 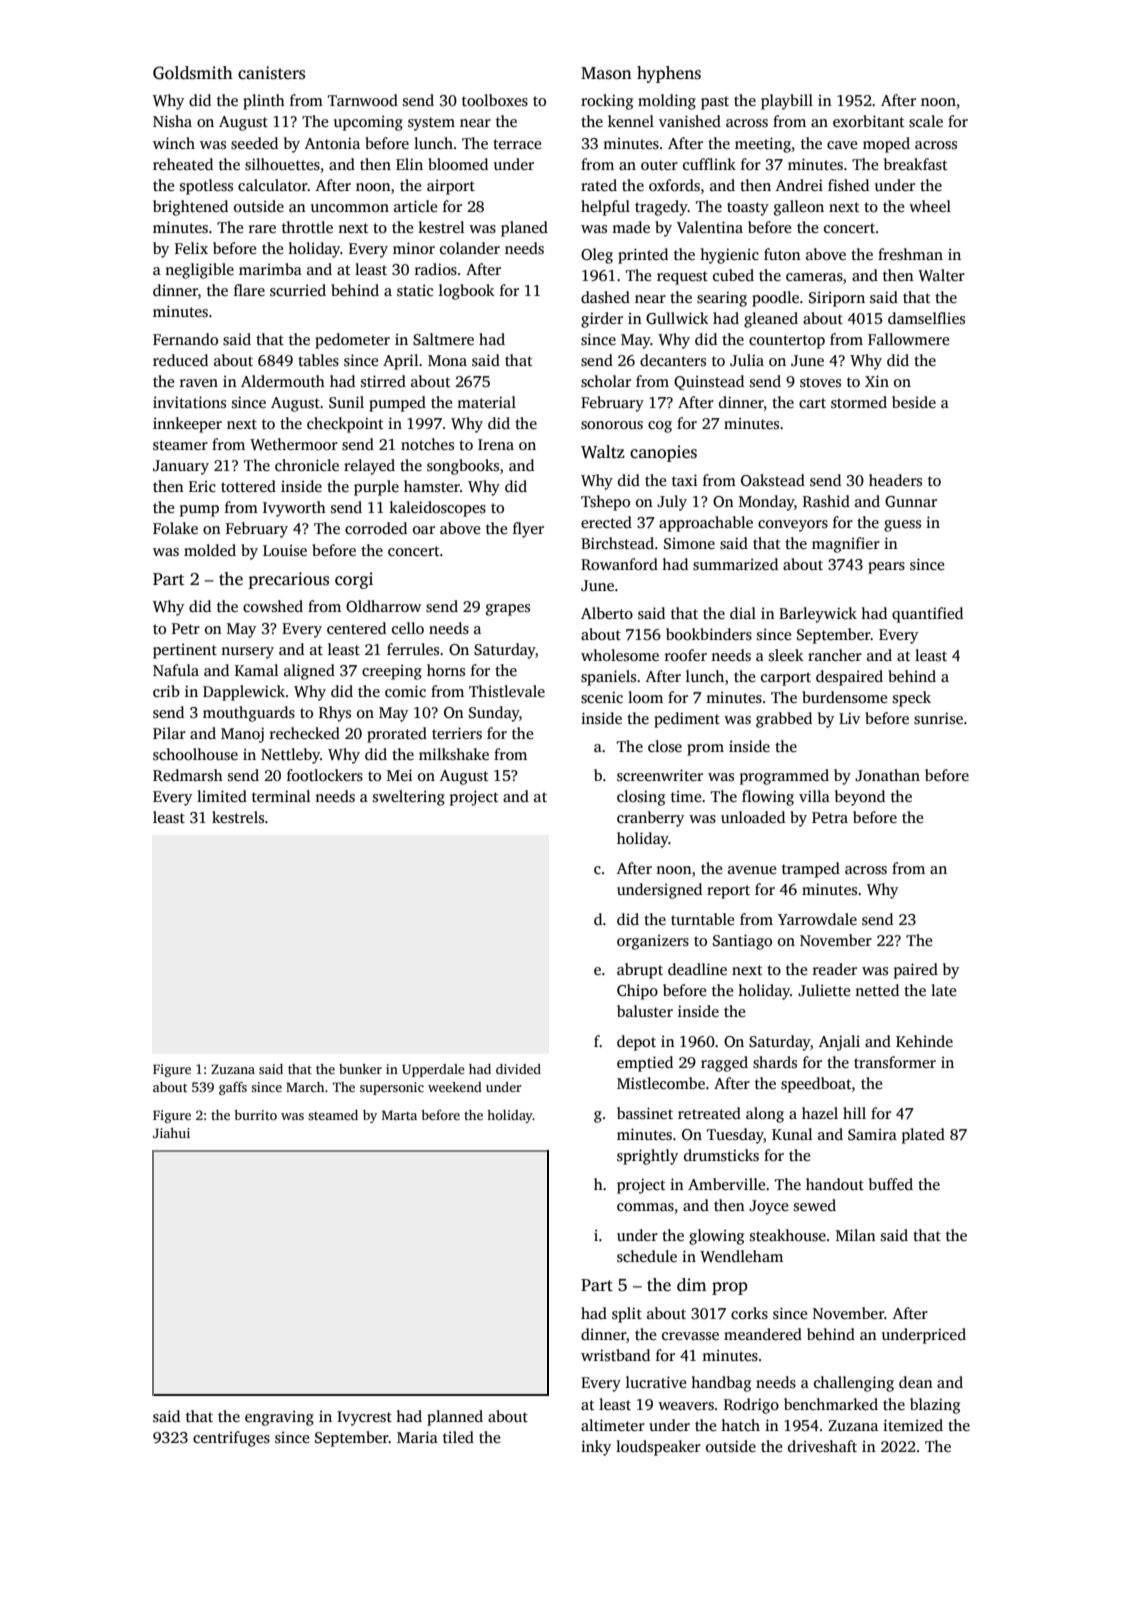 I want to click on Tarnwood, so click(x=363, y=100).
